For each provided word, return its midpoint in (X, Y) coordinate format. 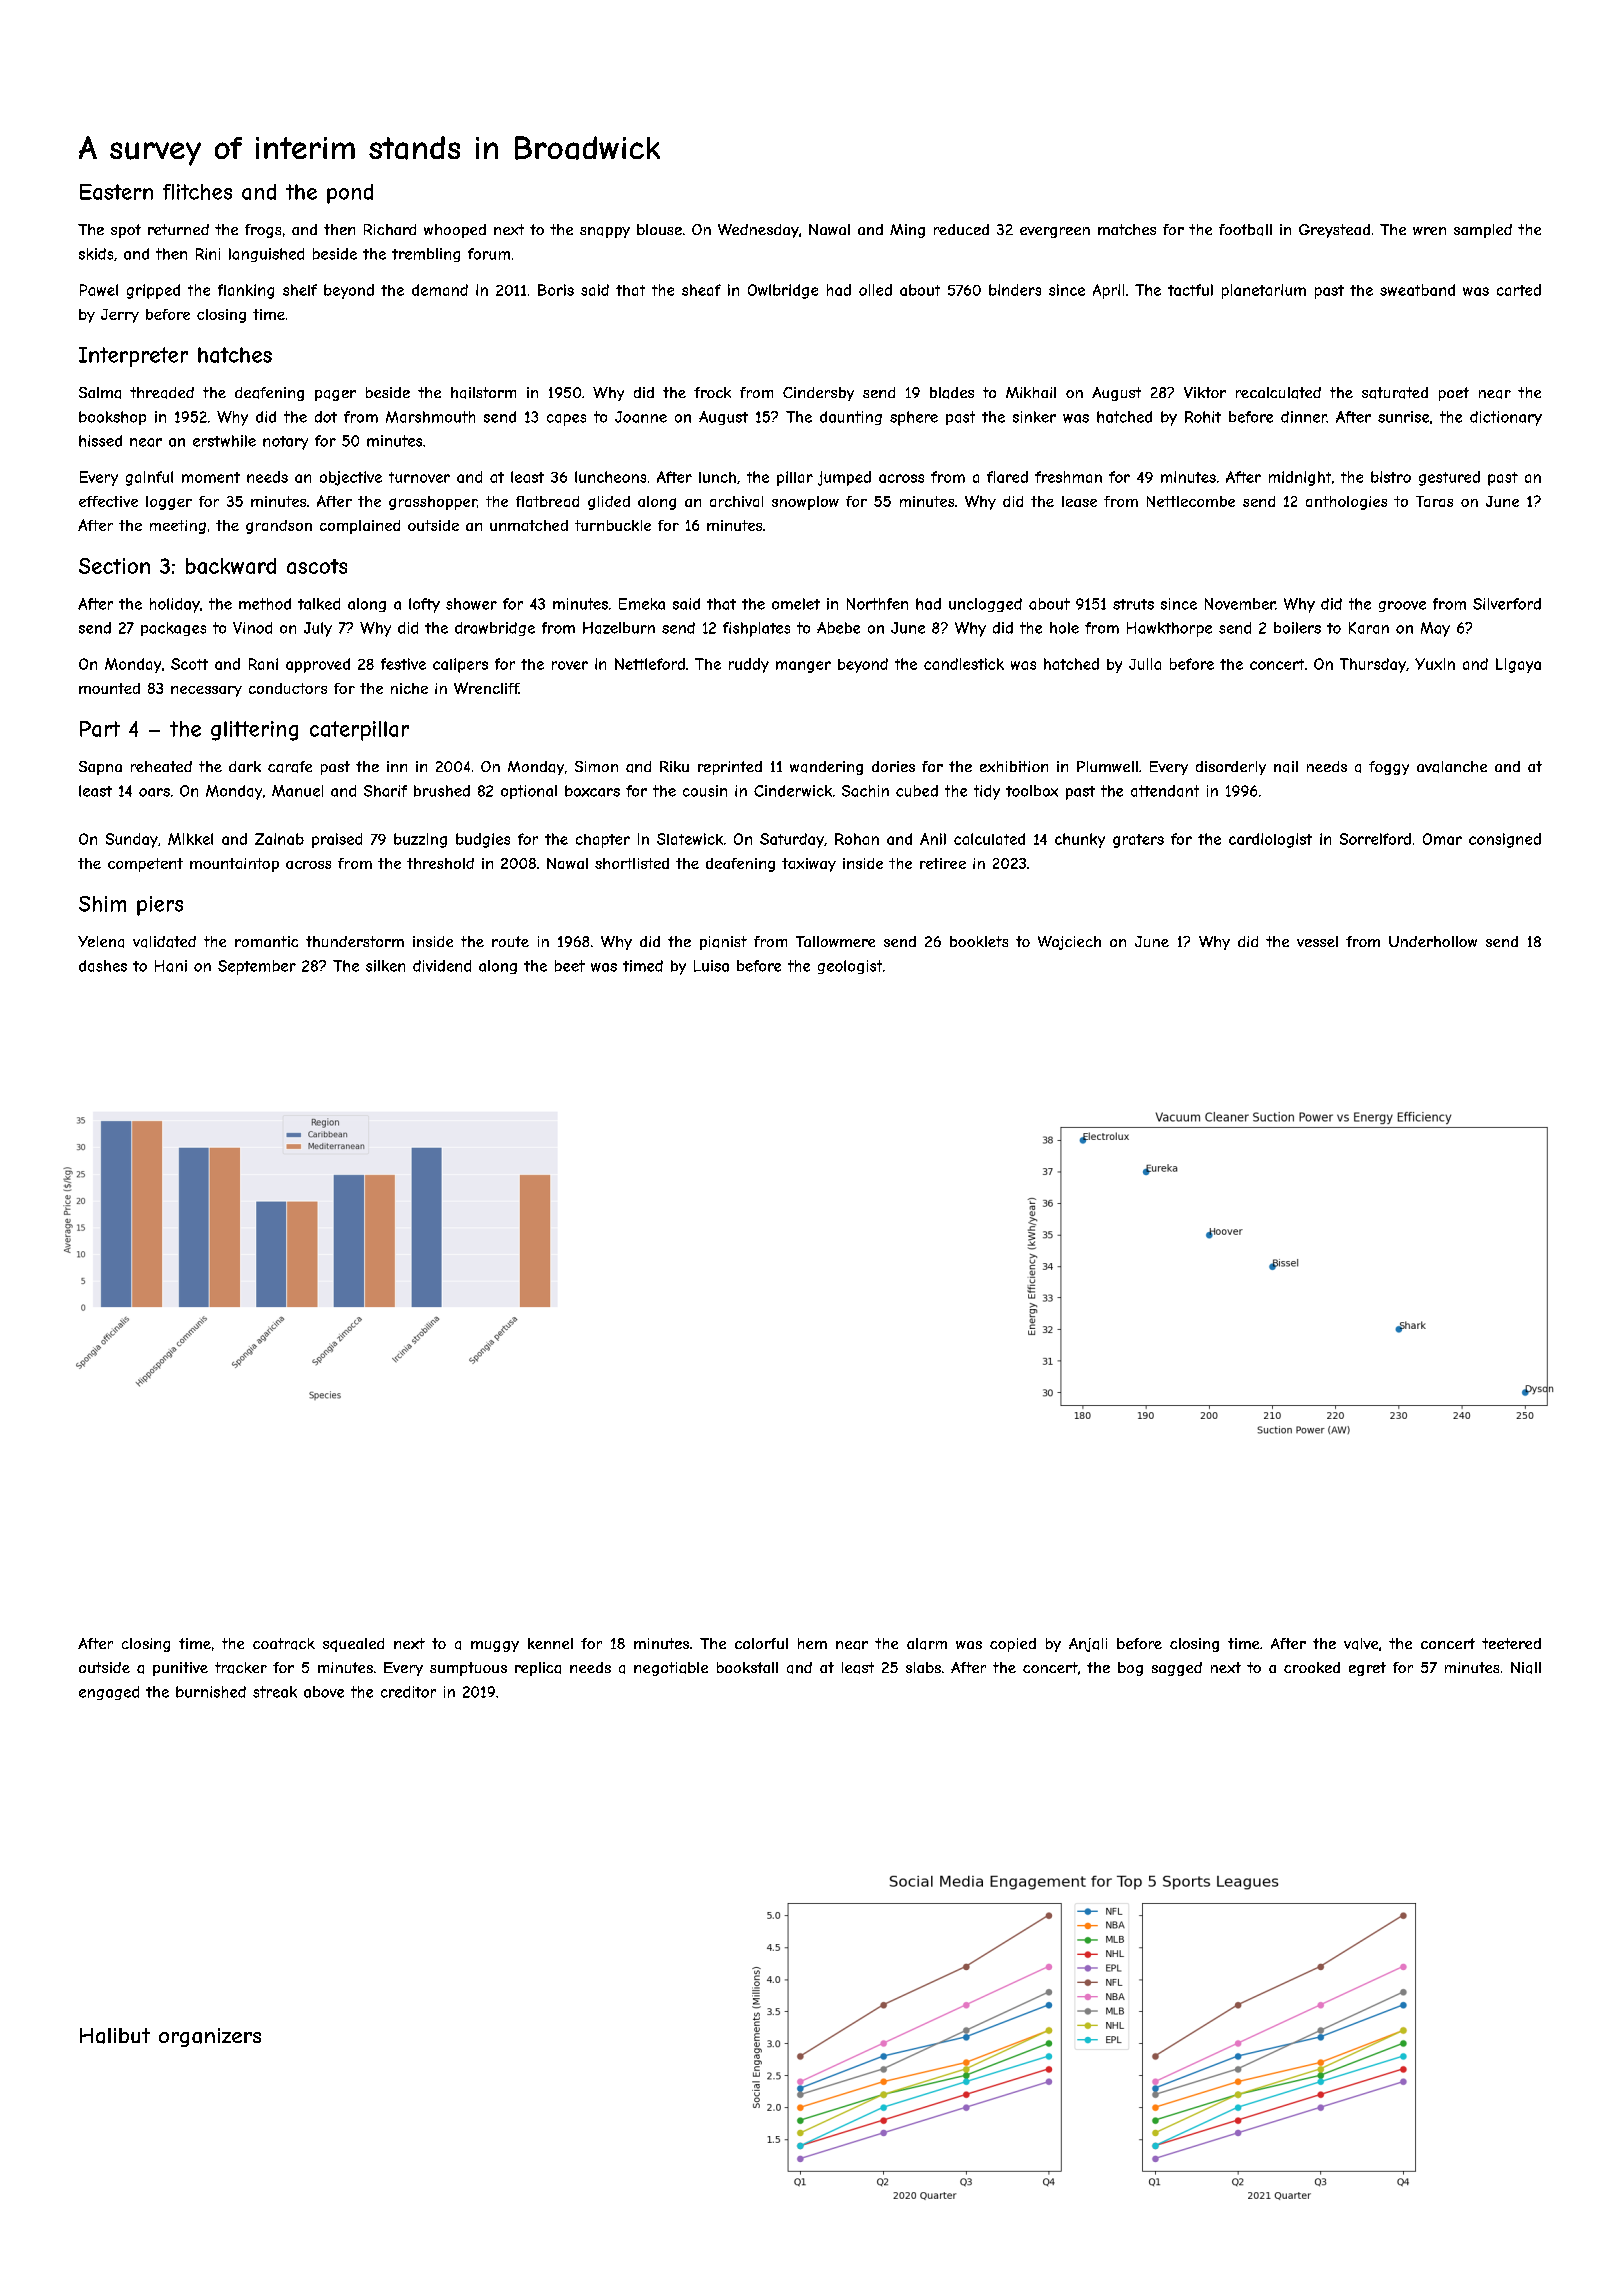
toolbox (1032, 791)
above (324, 1692)
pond (350, 194)
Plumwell (1107, 766)
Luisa (711, 966)
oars (154, 792)
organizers (210, 2037)
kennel (550, 1643)
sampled (1483, 231)
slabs (923, 1667)
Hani (171, 966)
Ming (907, 231)
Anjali (1088, 1645)
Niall (1526, 1668)
